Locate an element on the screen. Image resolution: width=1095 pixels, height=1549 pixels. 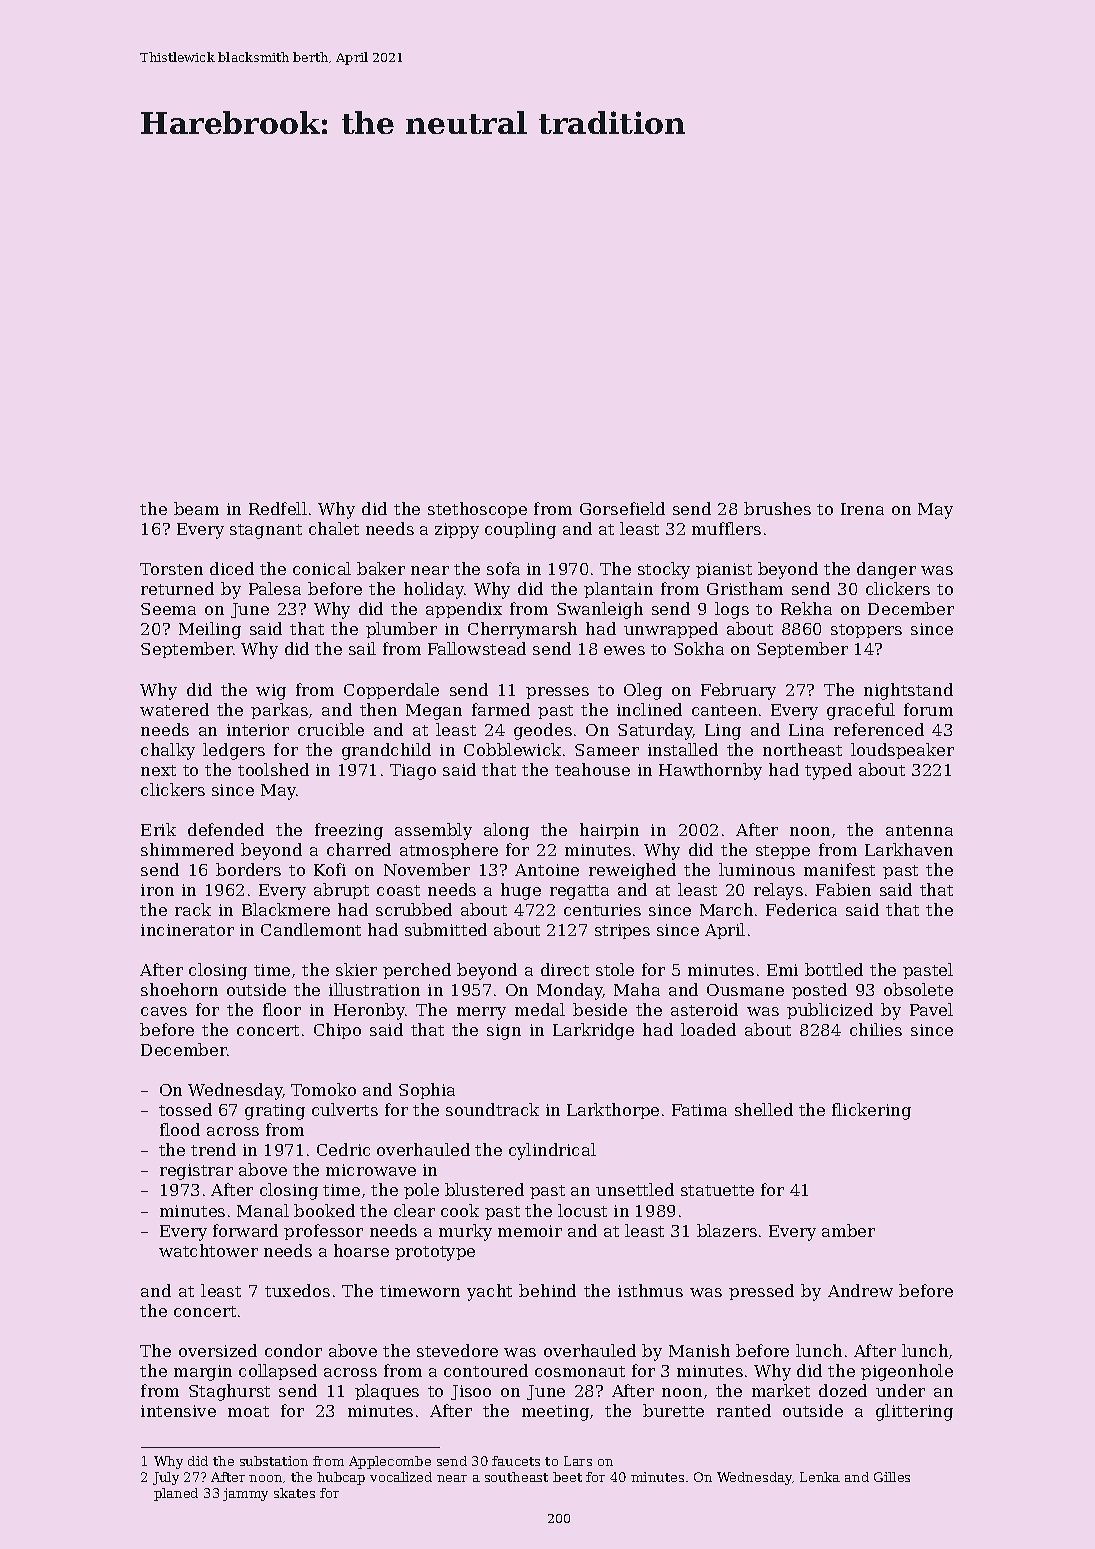
March is located at coordinates (726, 909).
